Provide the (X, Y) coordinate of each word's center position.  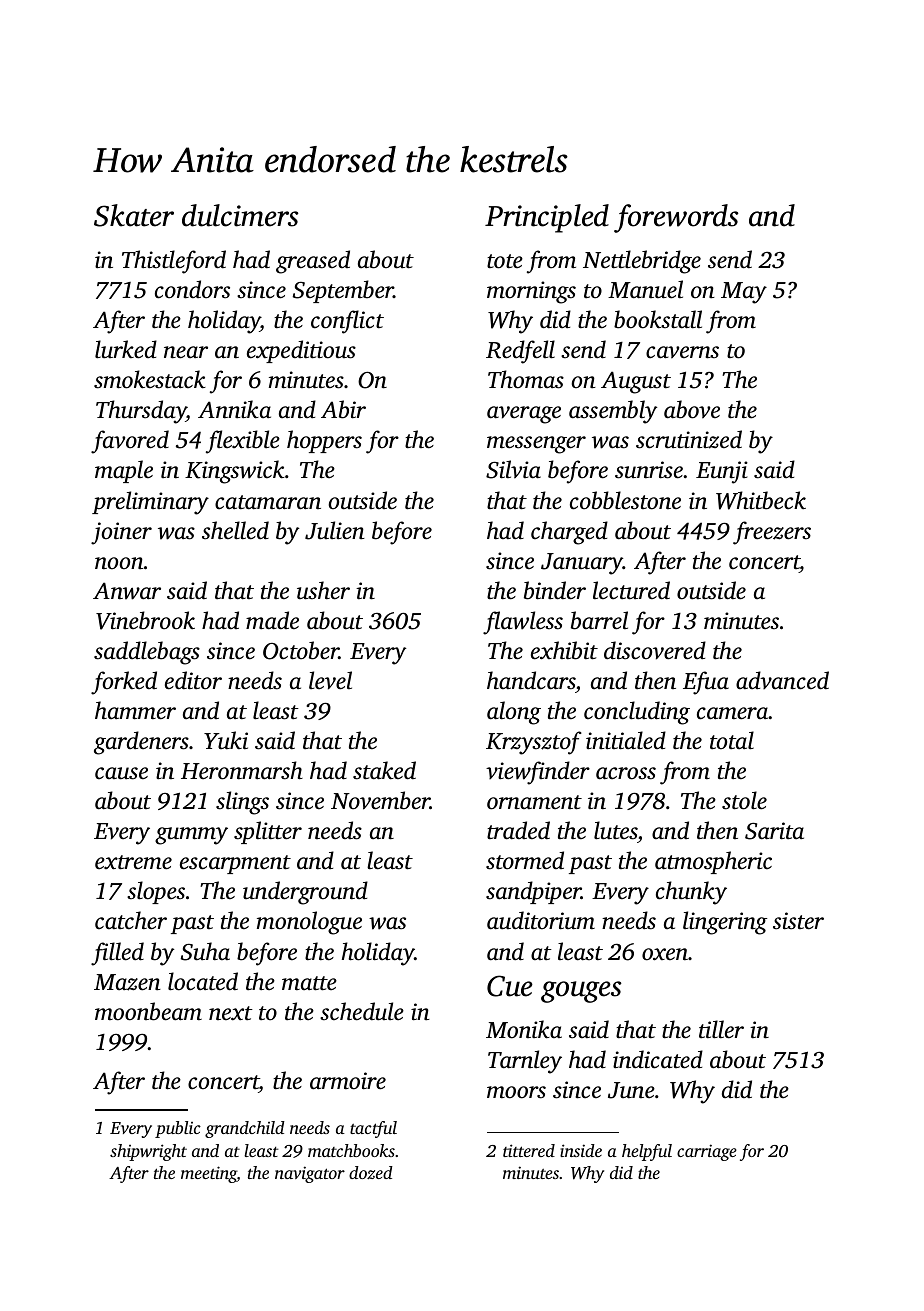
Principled (547, 218)
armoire (348, 1081)
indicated (658, 1059)
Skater (134, 215)
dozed (371, 1172)
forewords (676, 218)
